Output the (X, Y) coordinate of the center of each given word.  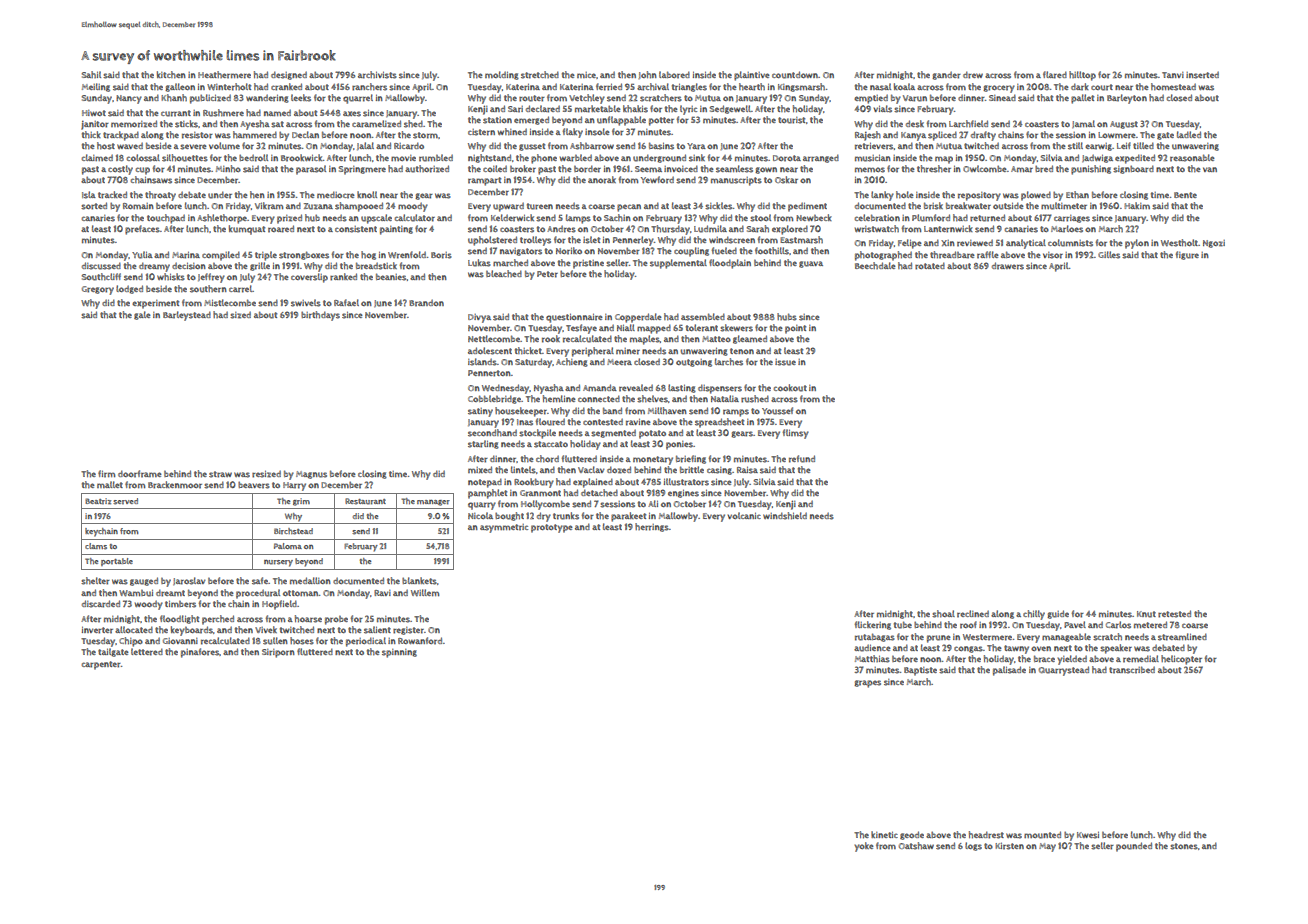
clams (96, 546)
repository (979, 196)
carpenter (101, 665)
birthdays (320, 316)
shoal (943, 614)
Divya (479, 318)
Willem (425, 592)
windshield (785, 516)
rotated (930, 266)
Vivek (266, 629)
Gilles (1109, 255)
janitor (95, 125)
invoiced (681, 168)
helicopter (1181, 660)
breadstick (376, 266)
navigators (521, 252)
